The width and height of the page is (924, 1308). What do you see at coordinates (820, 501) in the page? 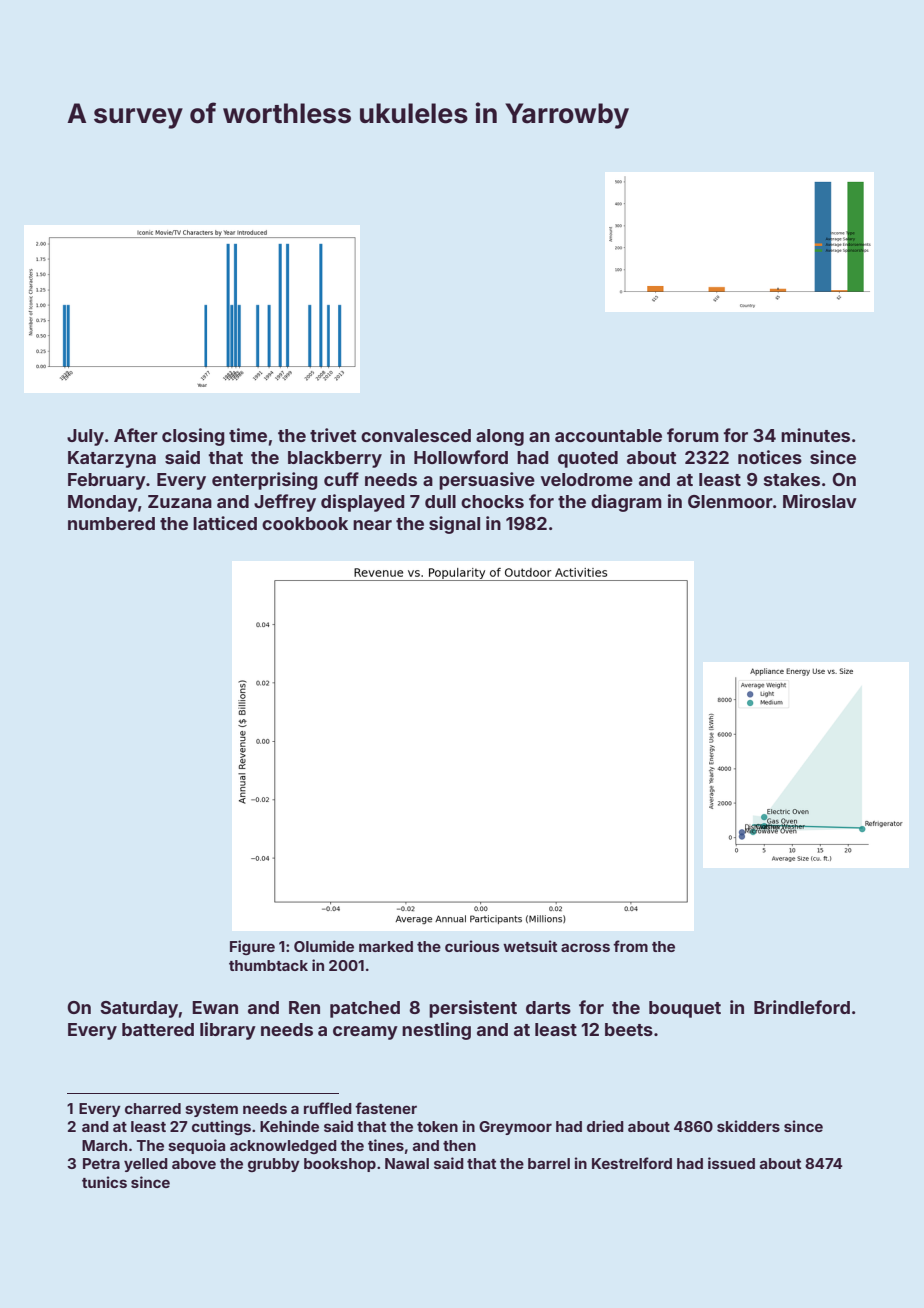
I see `Miroslav` at bounding box center [820, 501].
